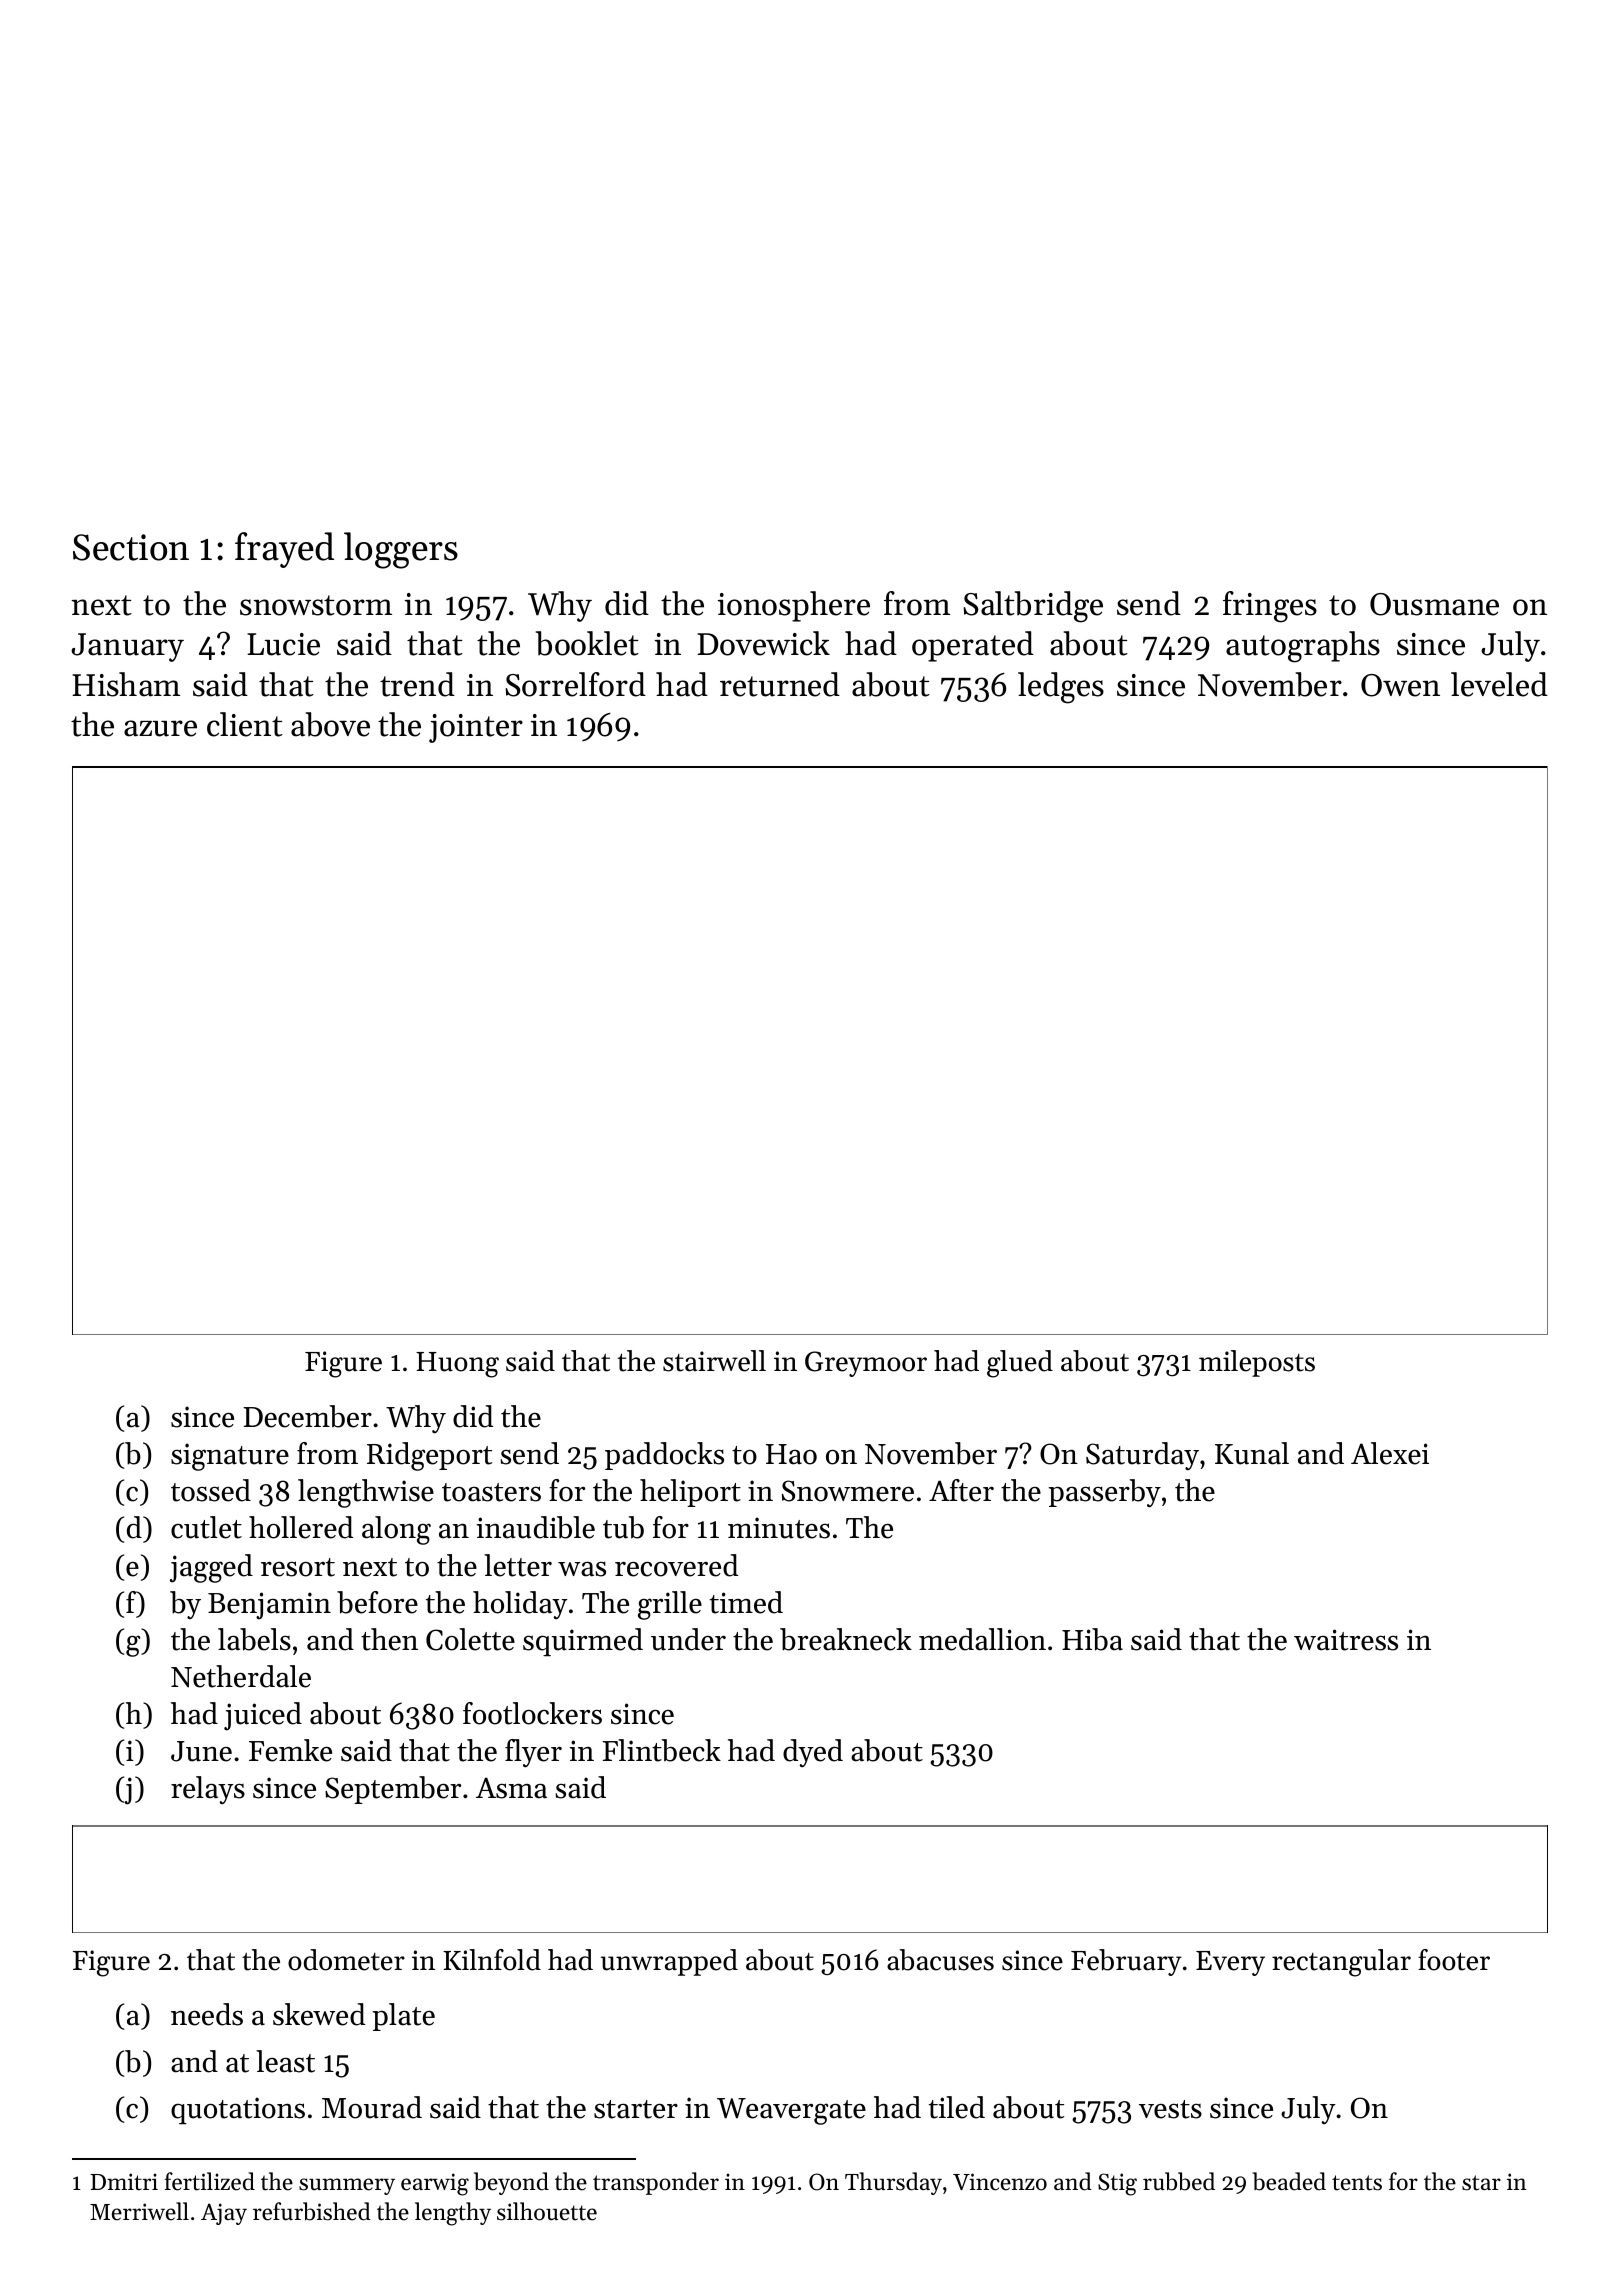 This screenshot has height=2292, width=1620. Describe the element at coordinates (1257, 1363) in the screenshot. I see `mileposts` at that location.
